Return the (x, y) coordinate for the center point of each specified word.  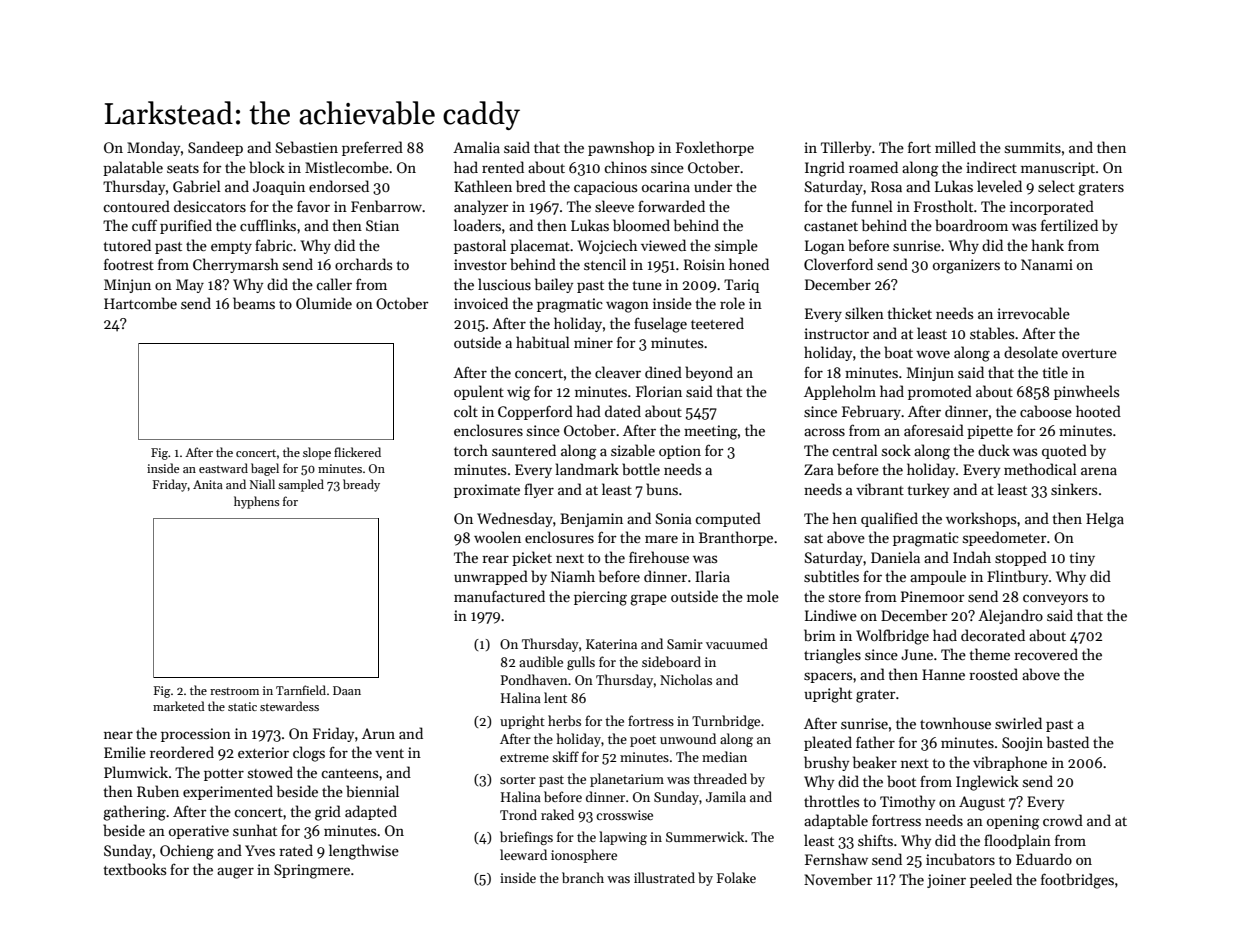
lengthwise (364, 852)
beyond (709, 373)
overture (1089, 353)
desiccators (210, 206)
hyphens (257, 502)
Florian (659, 391)
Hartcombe (140, 303)
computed (728, 519)
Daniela (895, 557)
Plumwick (136, 772)
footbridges (1077, 881)
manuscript (1058, 169)
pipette (990, 432)
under (713, 186)
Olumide (324, 303)
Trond (518, 814)
